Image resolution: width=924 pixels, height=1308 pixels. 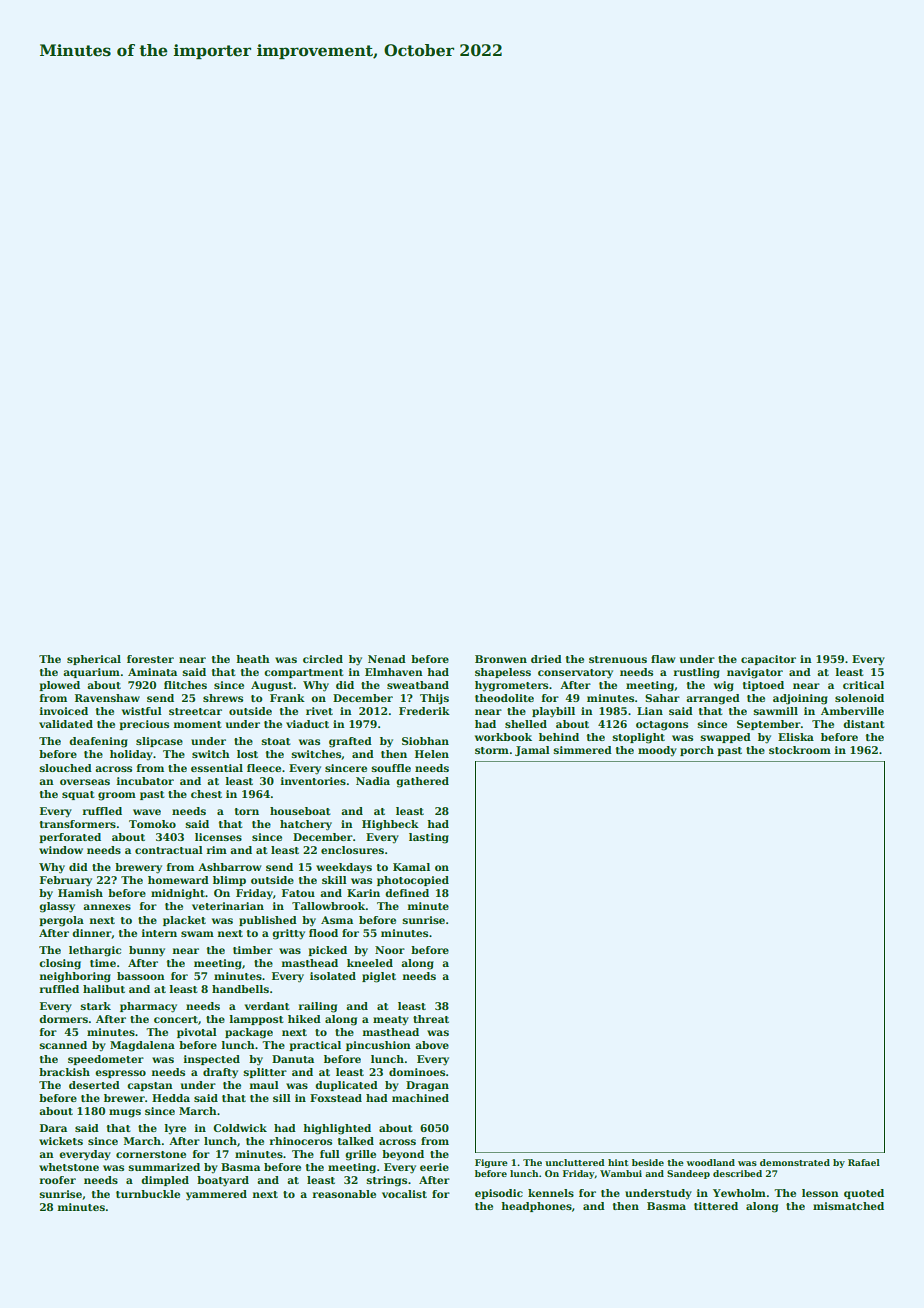 I want to click on package, so click(x=249, y=1033).
